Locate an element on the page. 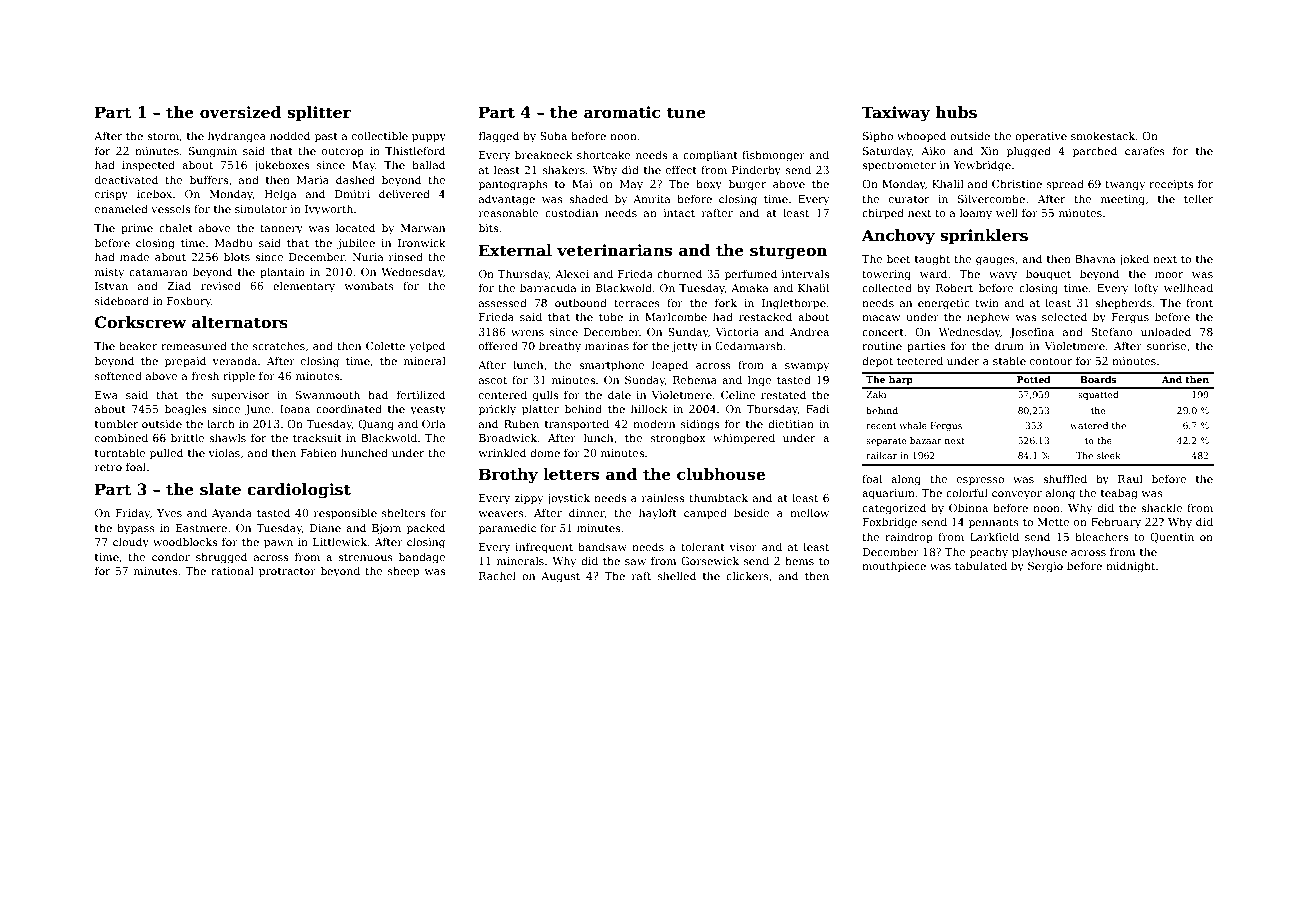  fishmonger is located at coordinates (773, 156).
